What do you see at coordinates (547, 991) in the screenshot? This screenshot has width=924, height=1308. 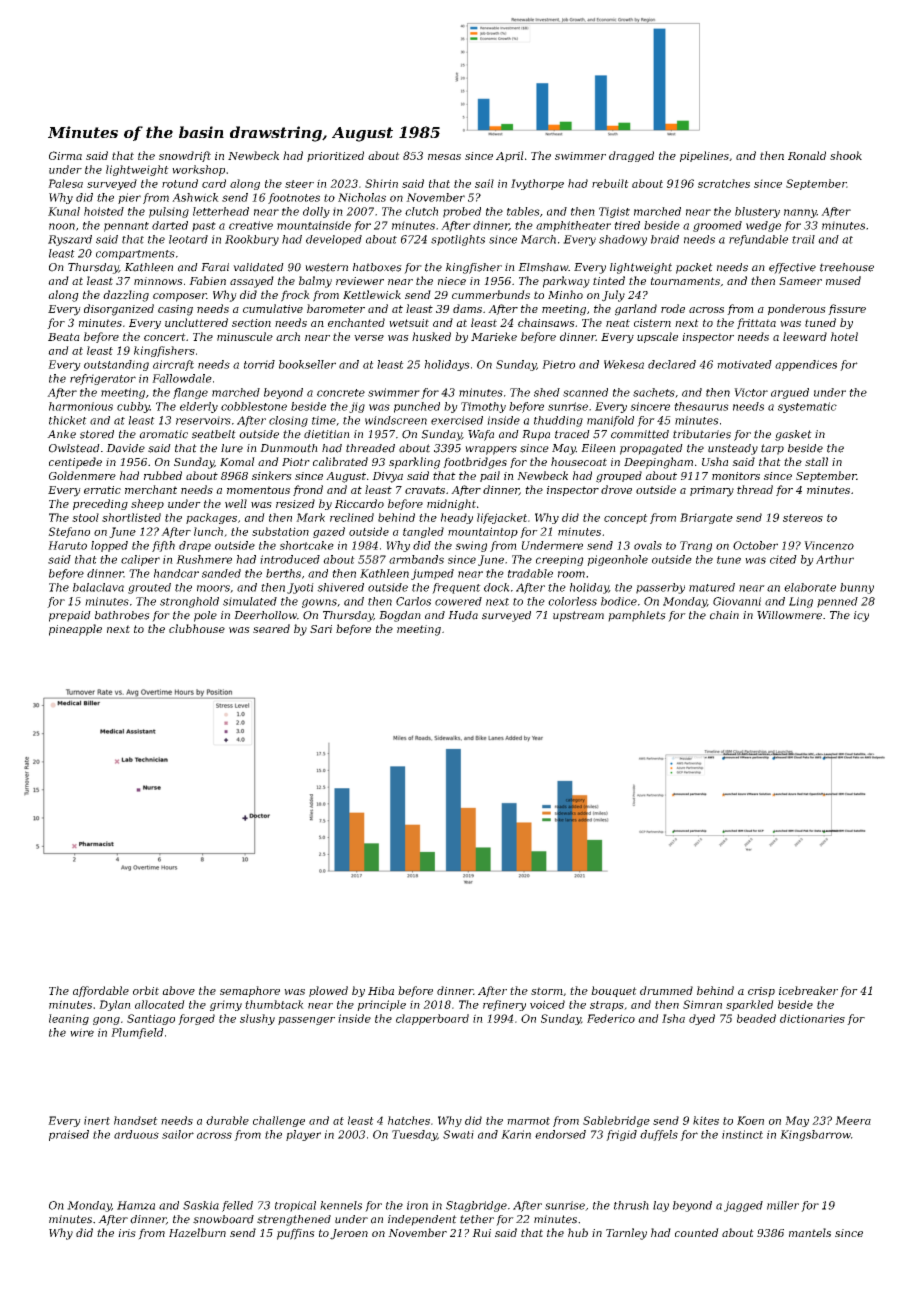 I see `storm` at bounding box center [547, 991].
